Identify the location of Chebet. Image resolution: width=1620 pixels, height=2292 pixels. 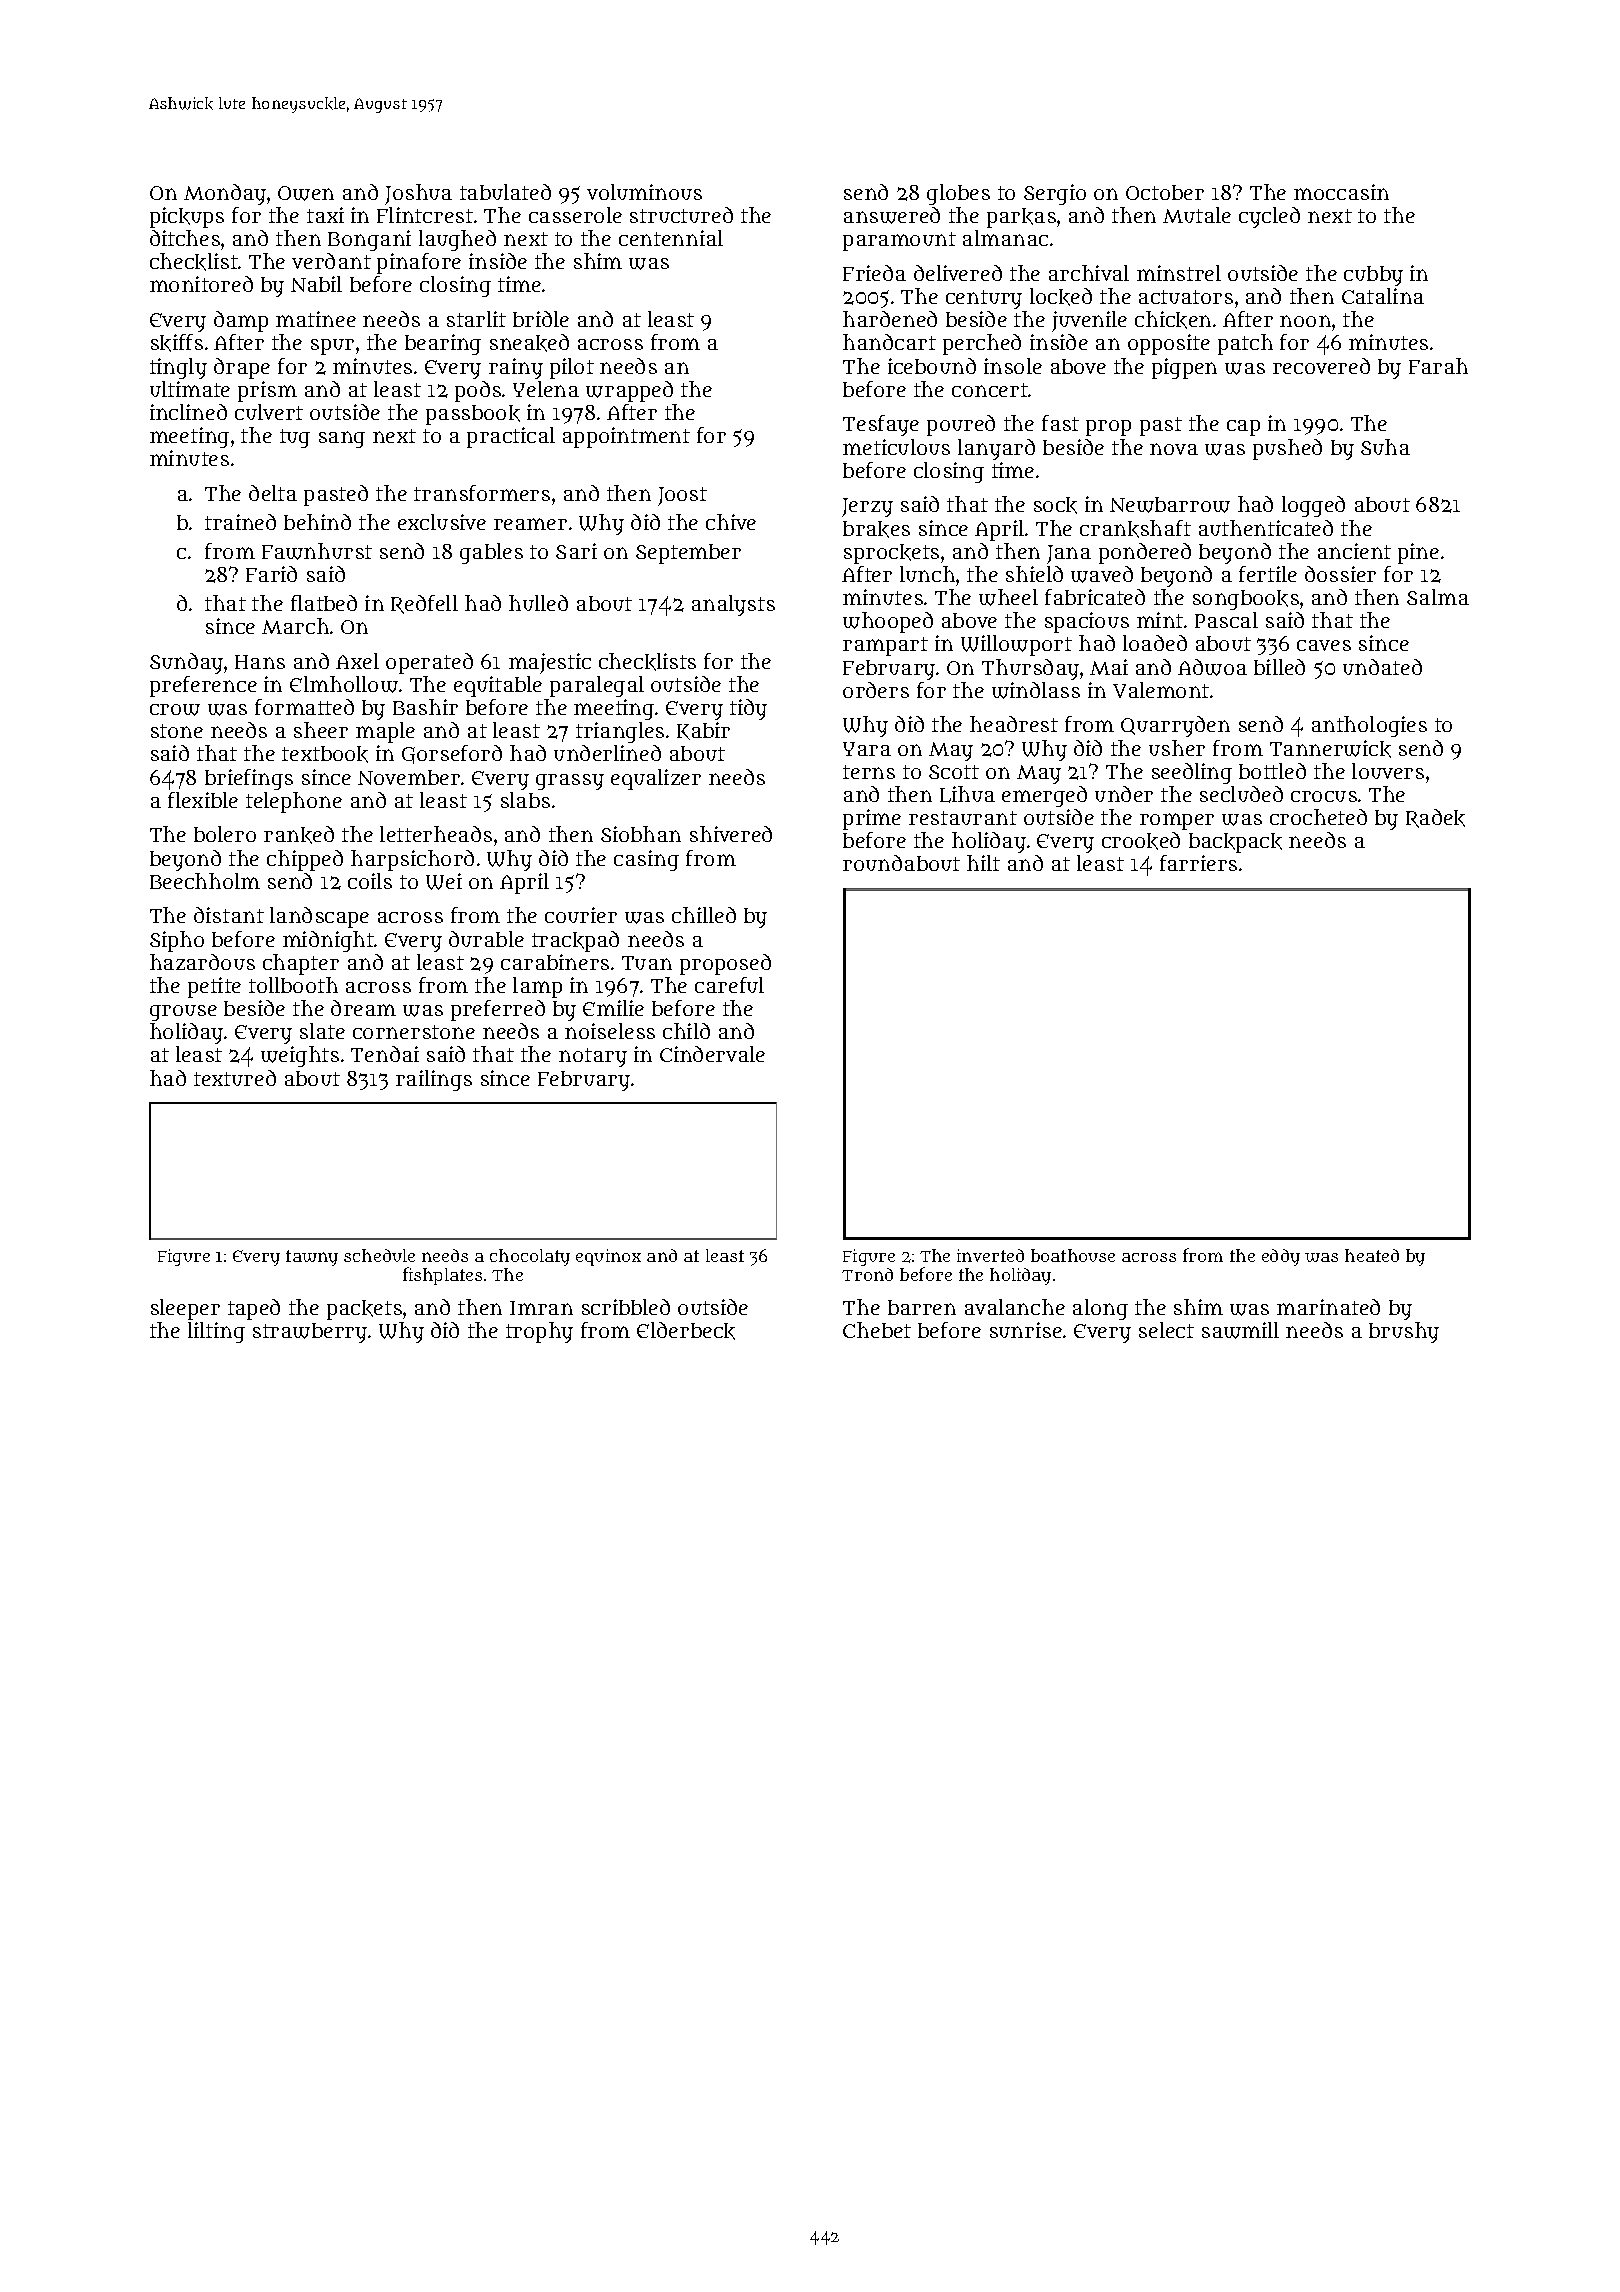
(877, 1330).
